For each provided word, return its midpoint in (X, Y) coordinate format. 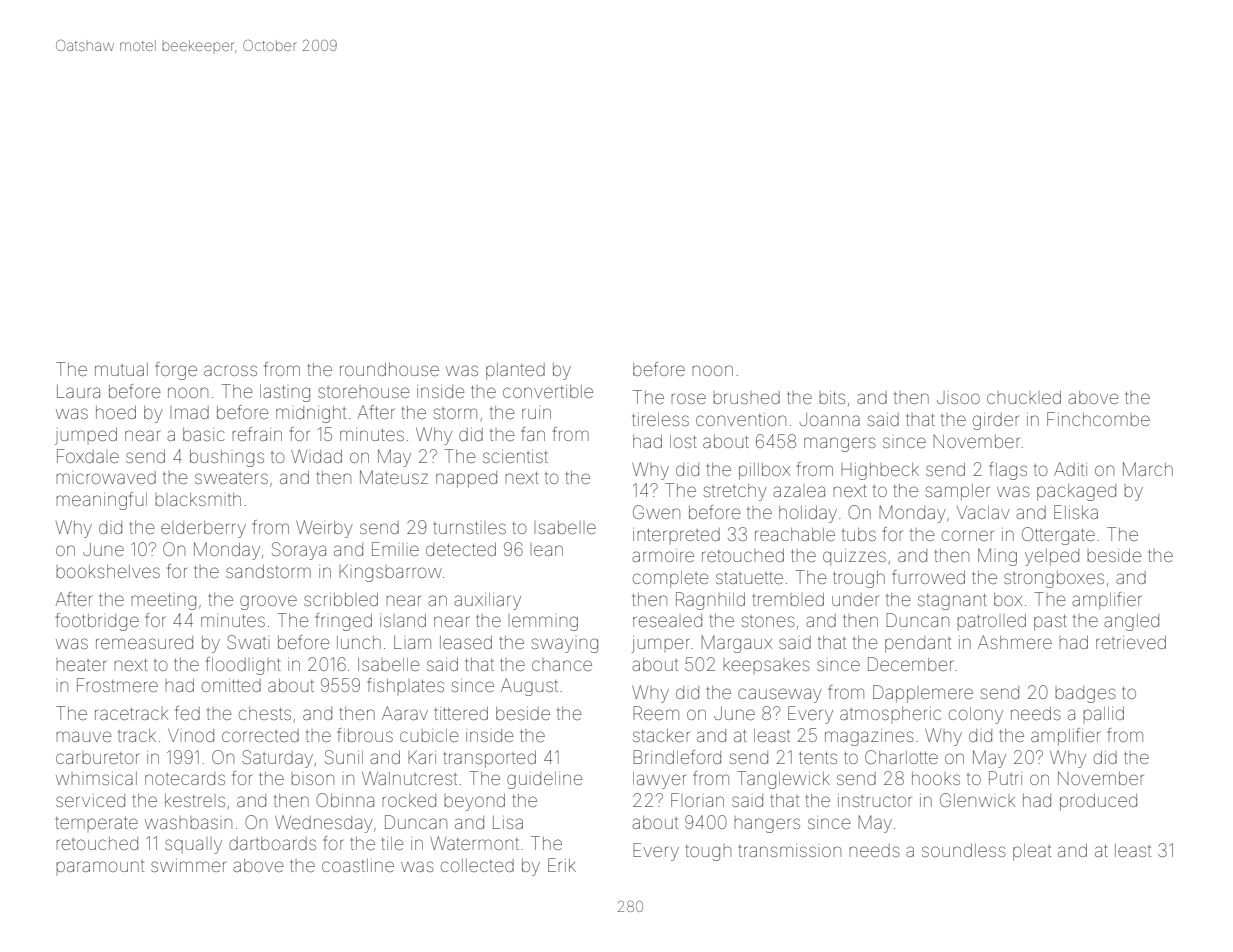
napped (466, 479)
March (1148, 469)
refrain (257, 434)
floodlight (243, 666)
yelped (1052, 557)
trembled (788, 599)
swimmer (188, 865)
